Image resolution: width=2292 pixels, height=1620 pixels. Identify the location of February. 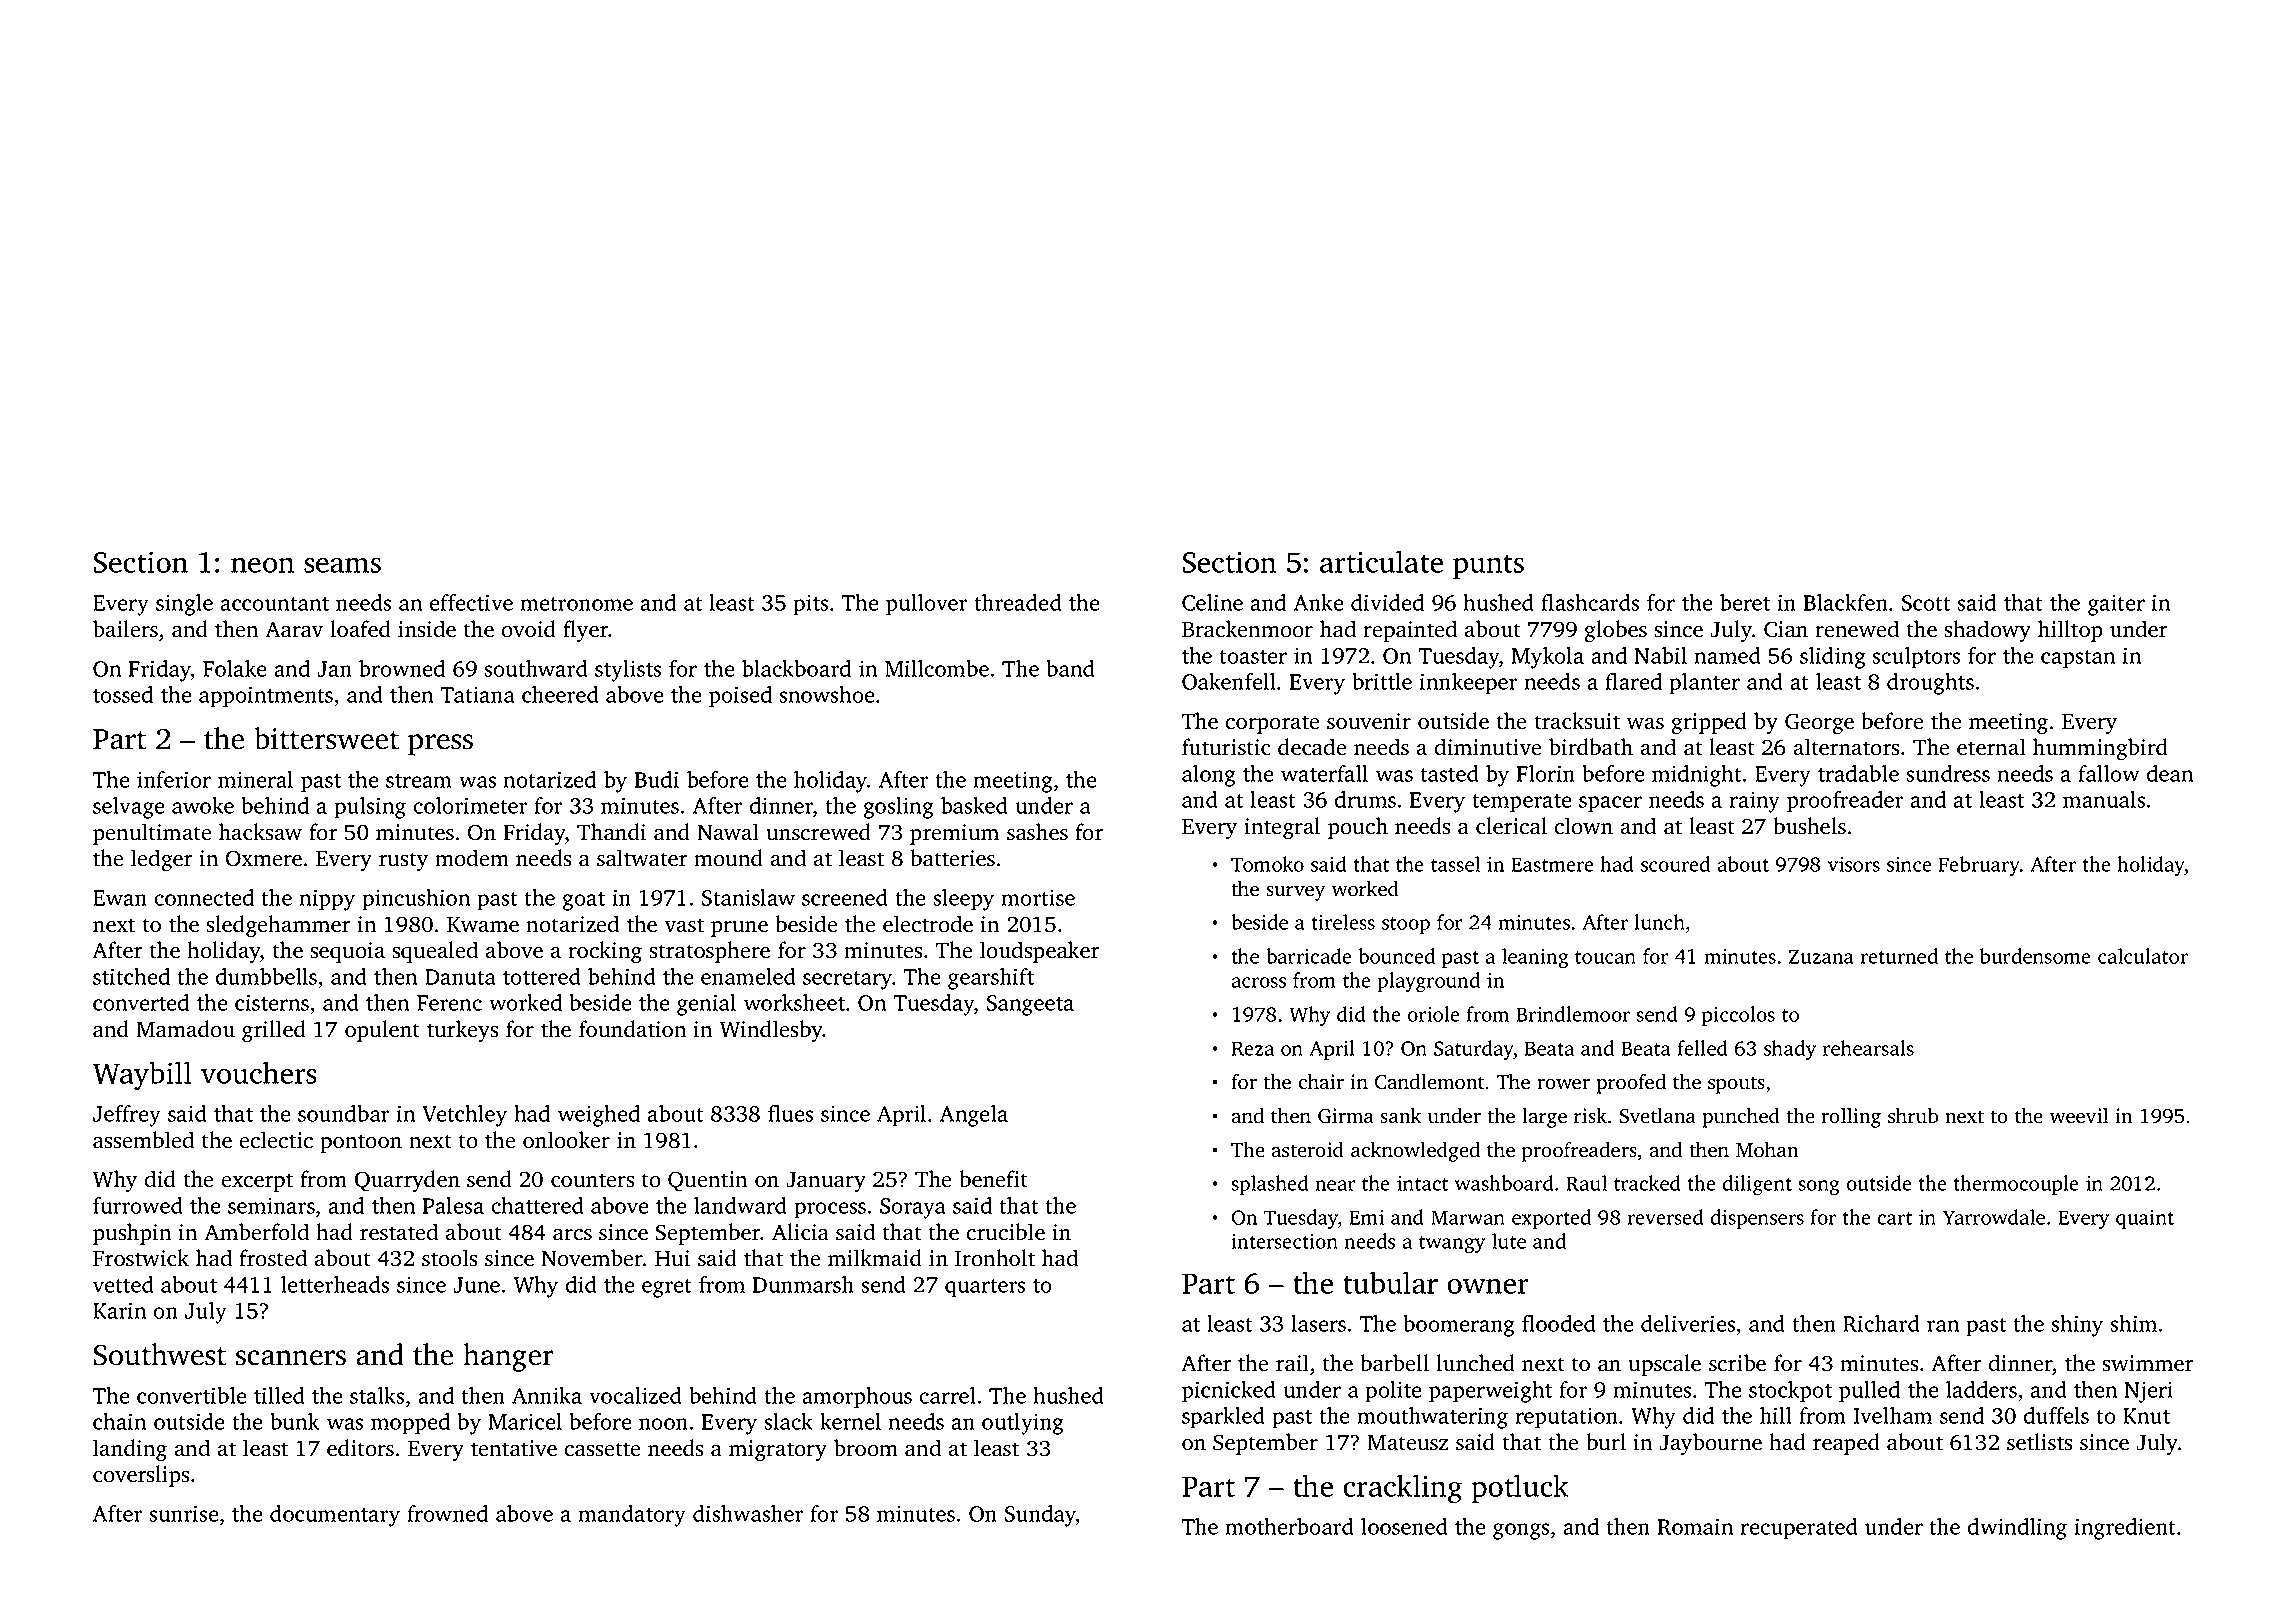
(1979, 866).
